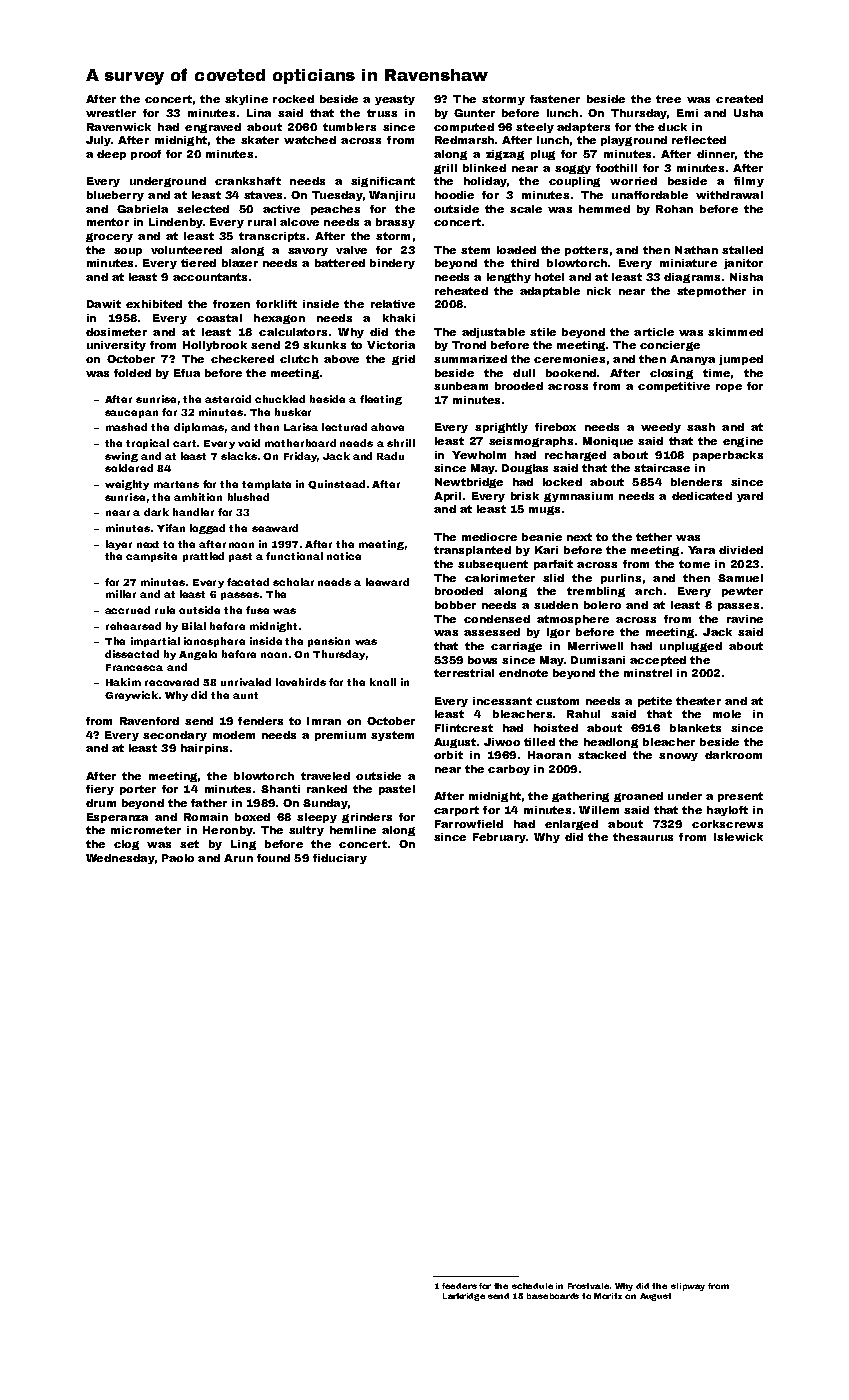 The width and height of the screenshot is (849, 1400). I want to click on created, so click(739, 99).
